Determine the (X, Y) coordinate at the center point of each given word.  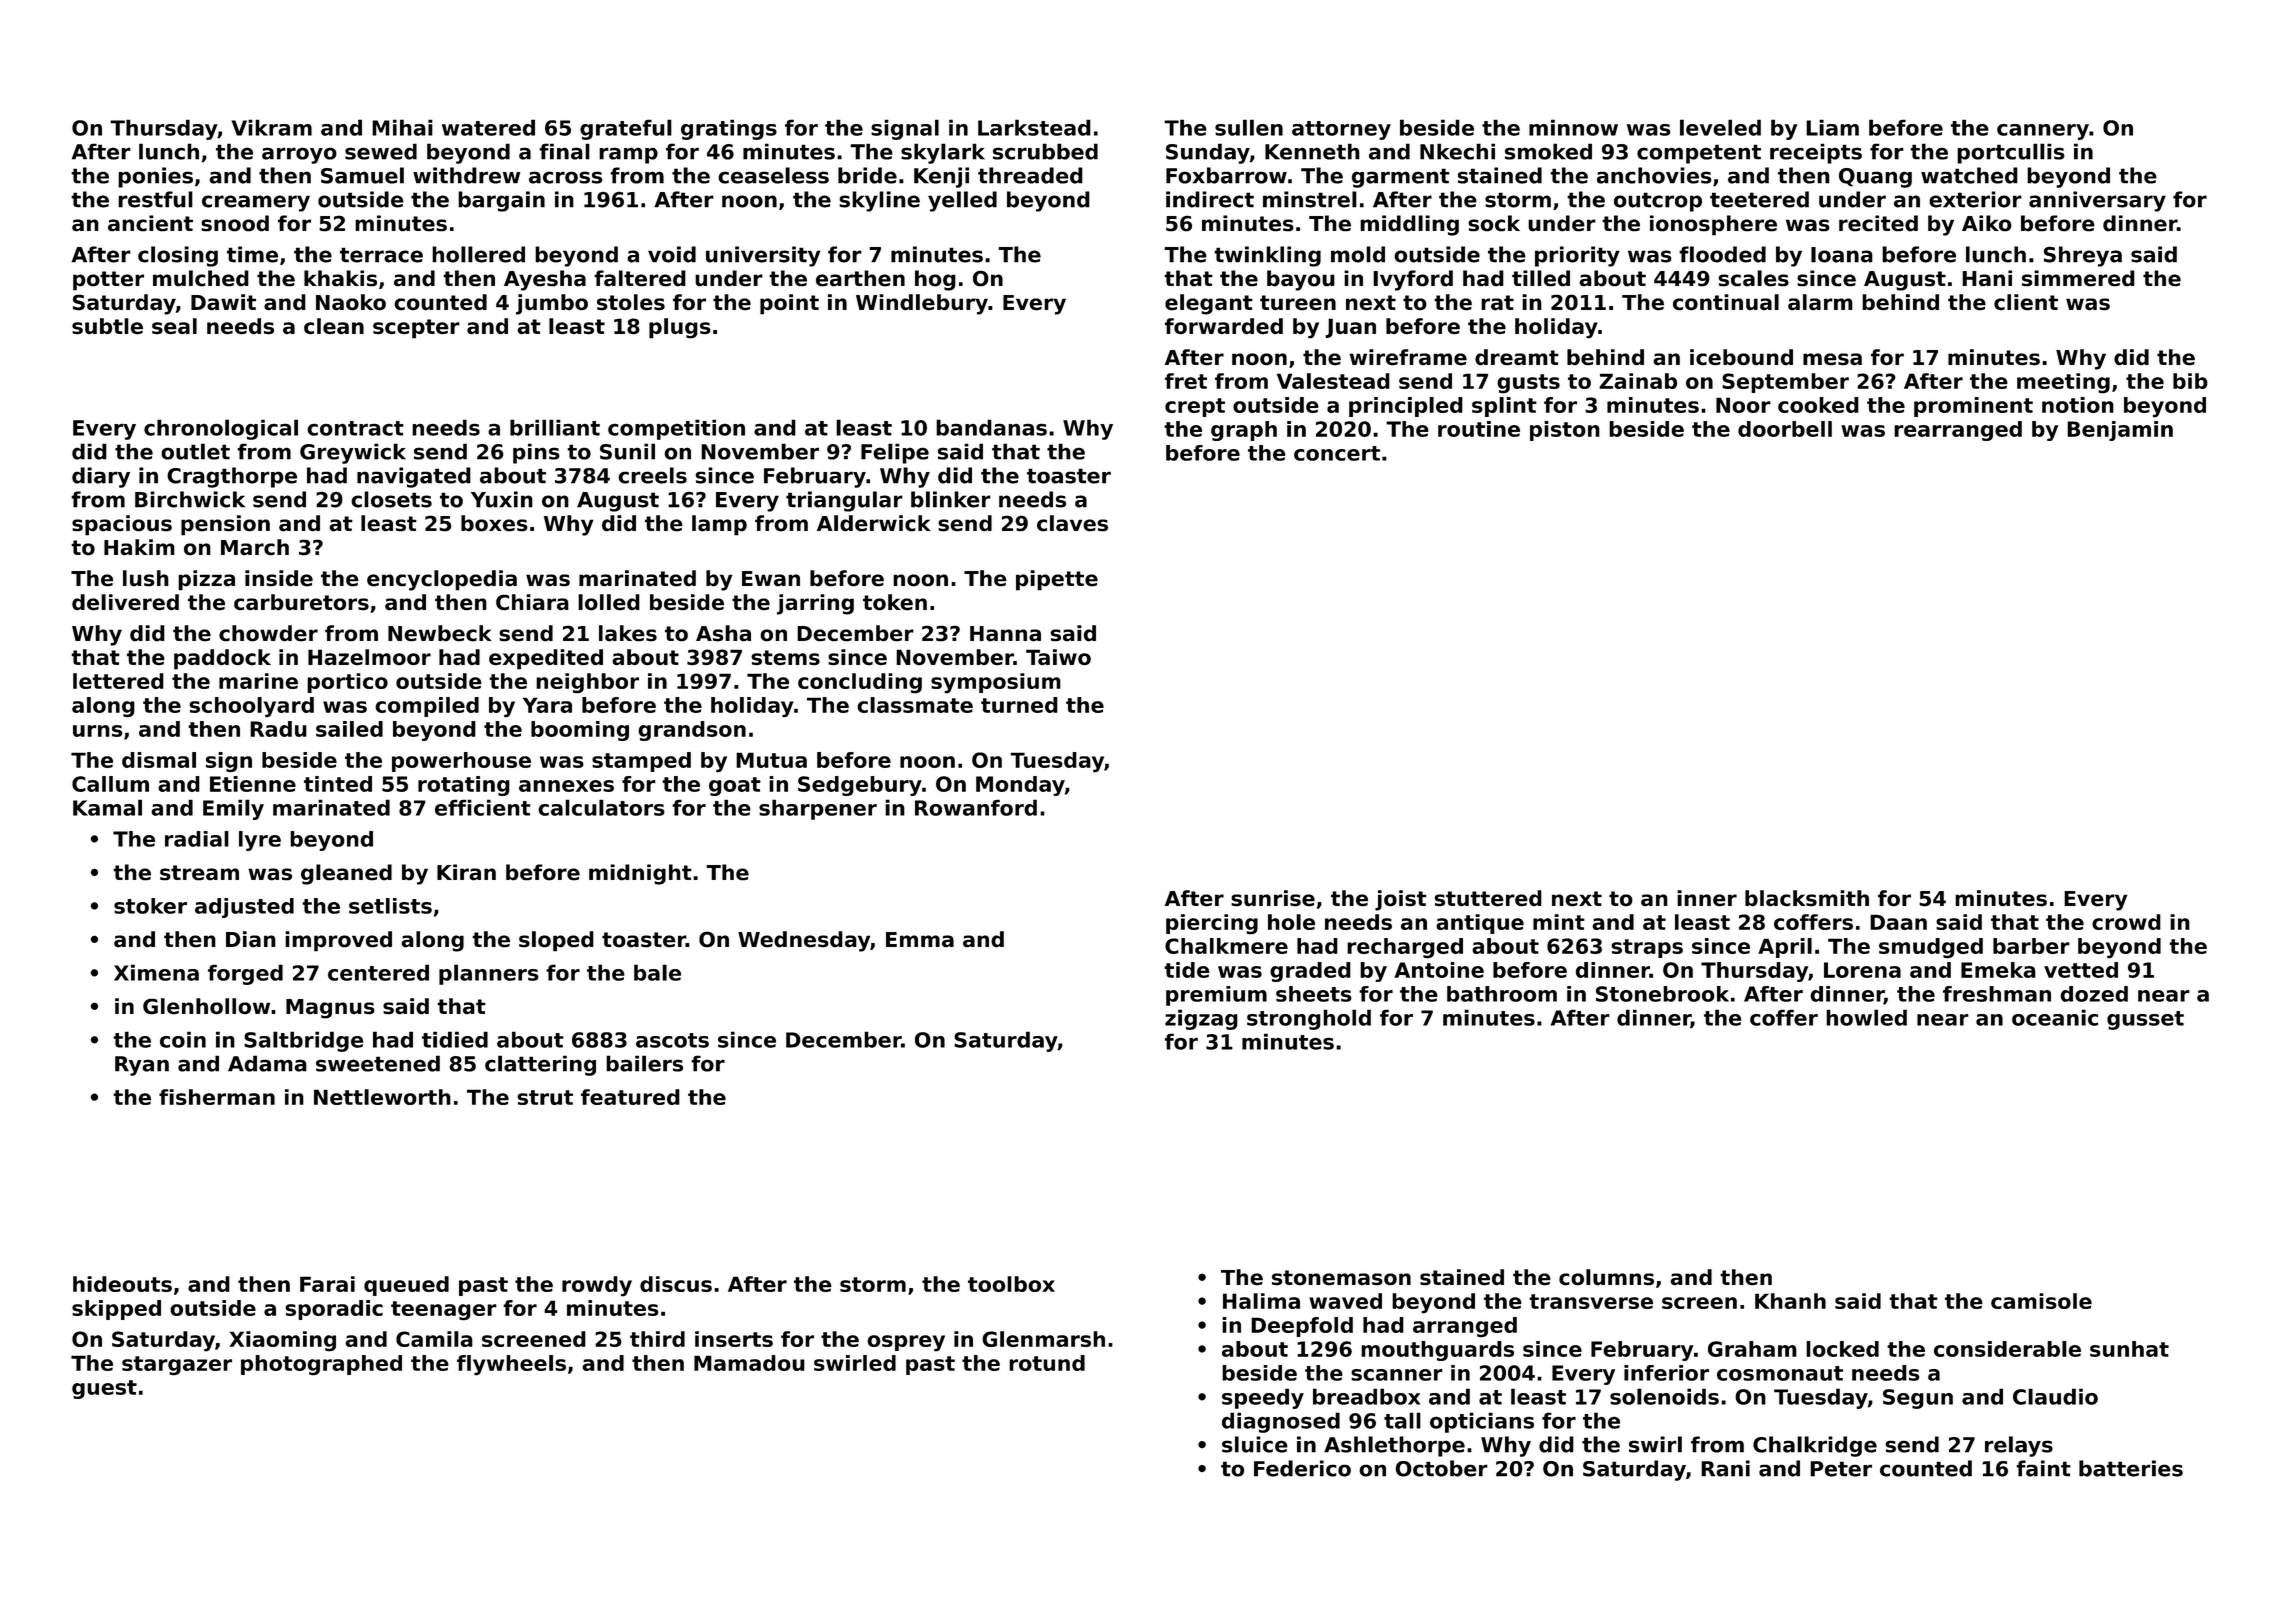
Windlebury (922, 304)
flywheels (511, 1365)
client (2026, 302)
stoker (150, 906)
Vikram (271, 127)
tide (1186, 970)
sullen (1249, 127)
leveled (1720, 127)
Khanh (1790, 1301)
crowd (2126, 922)
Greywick (353, 453)
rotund (1047, 1363)
